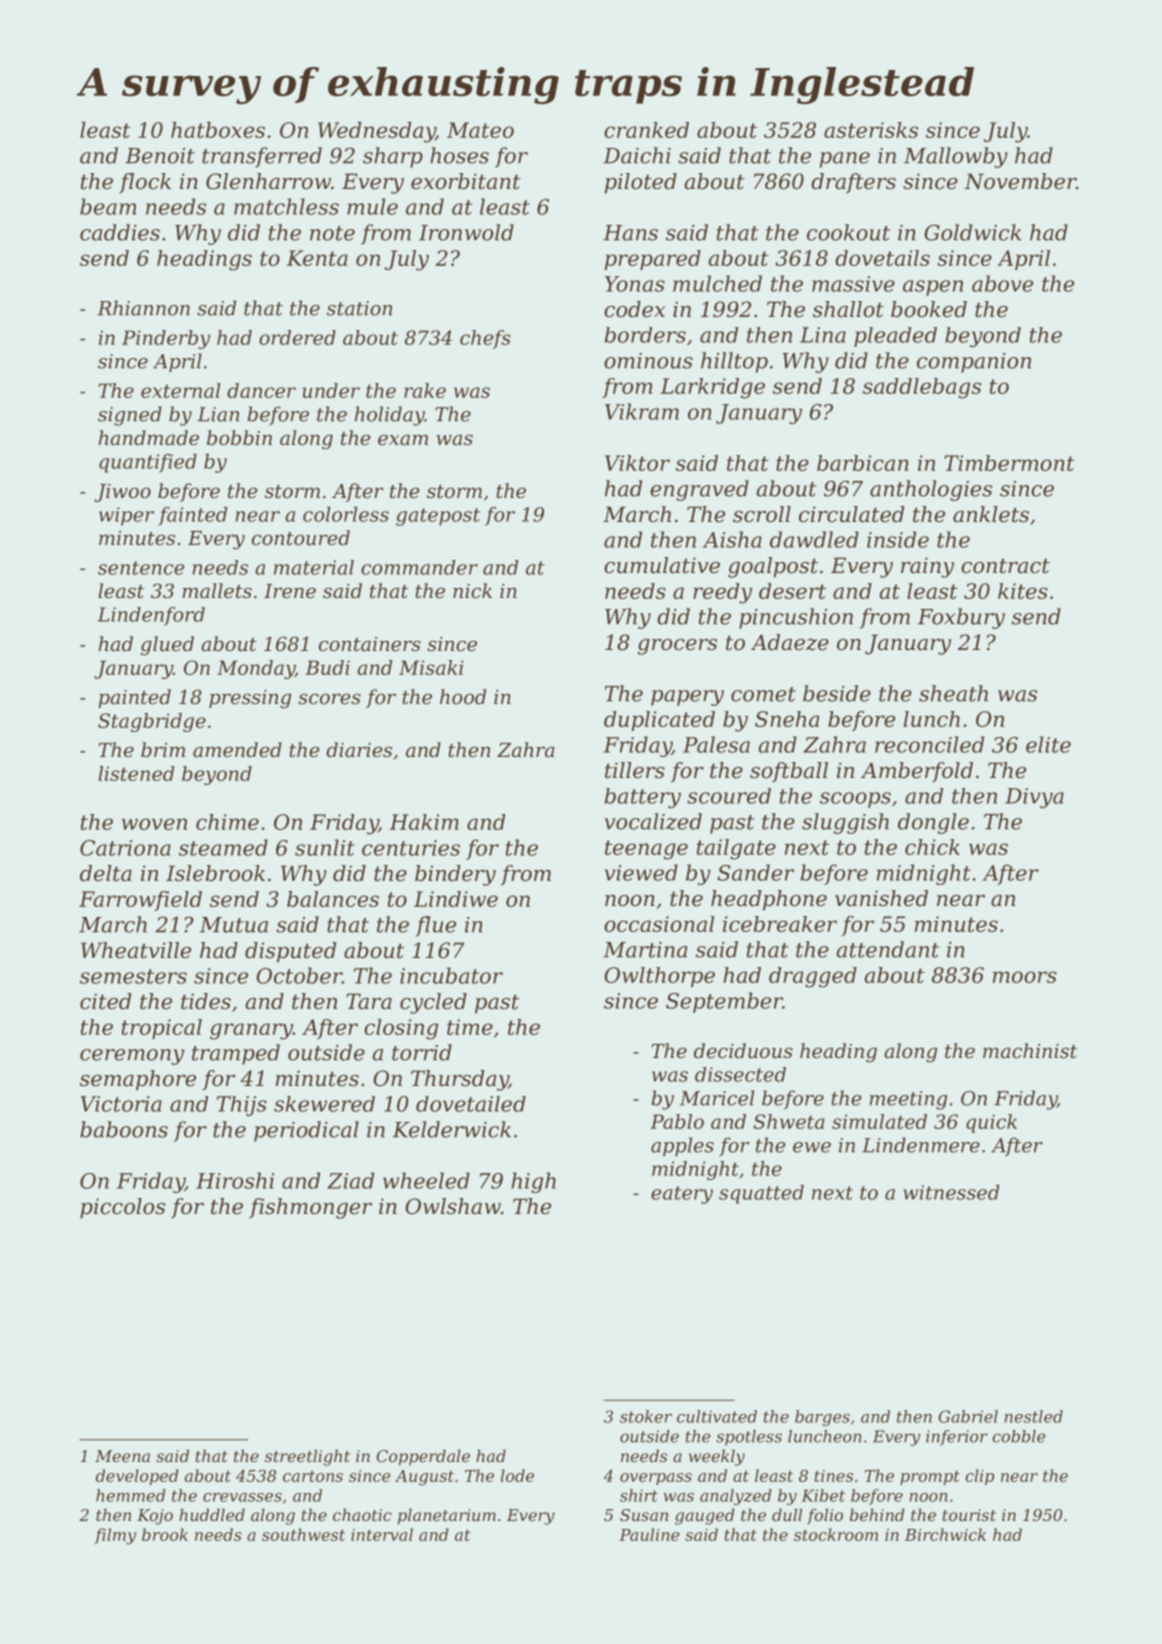 The height and width of the screenshot is (1644, 1162). Describe the element at coordinates (740, 1074) in the screenshot. I see `dissected` at that location.
